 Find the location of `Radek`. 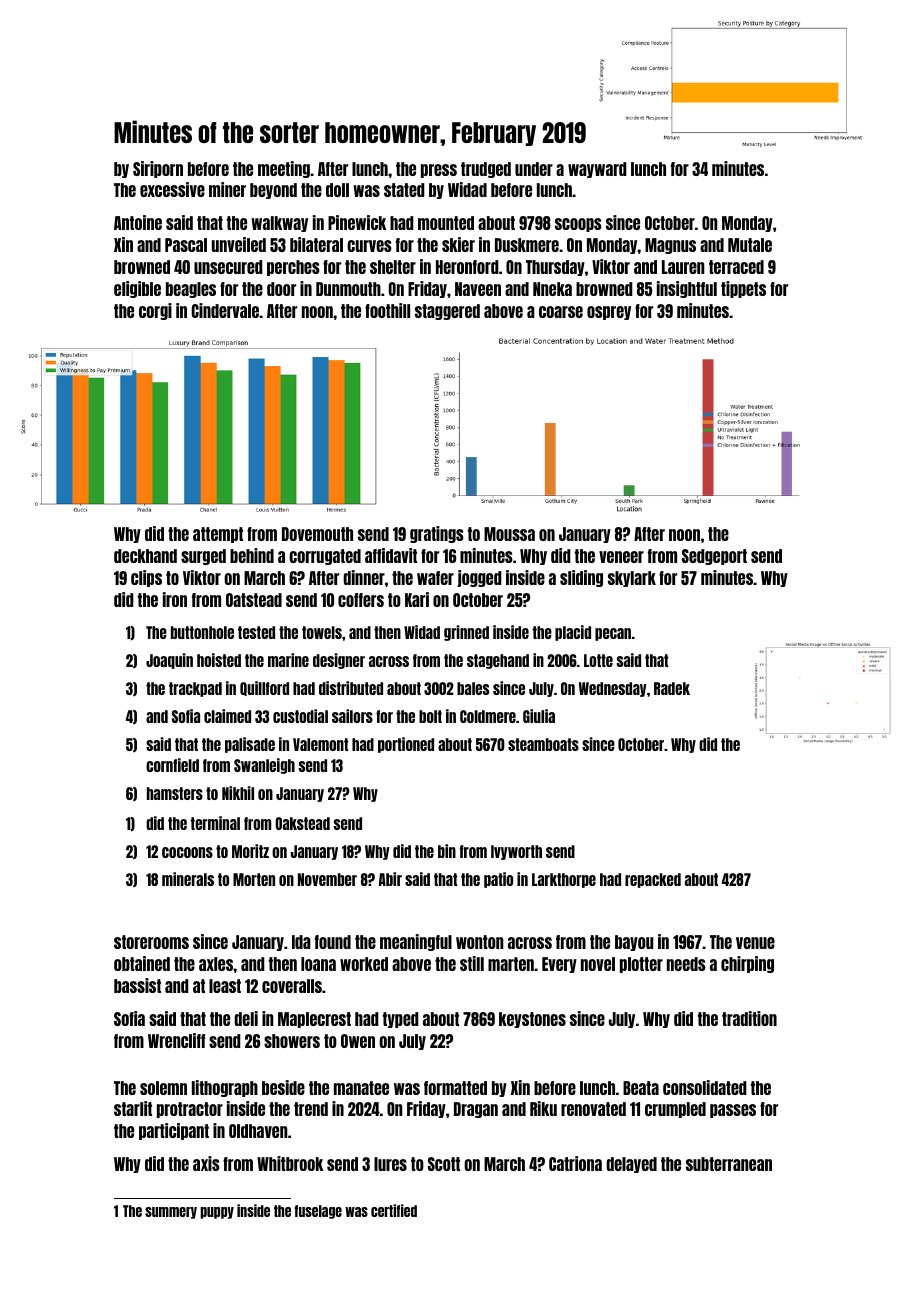

Radek is located at coordinates (672, 688).
